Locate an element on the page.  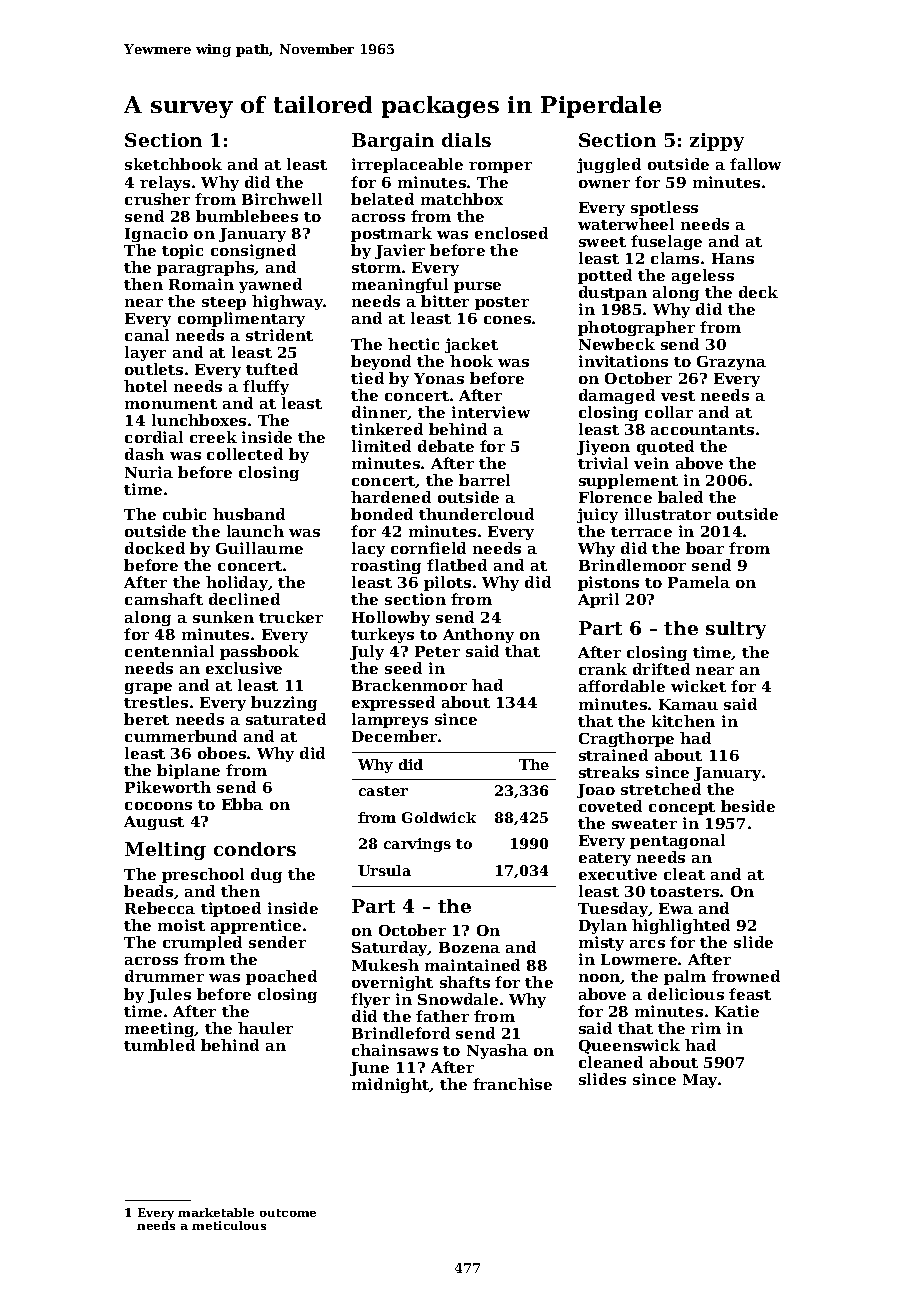
sketchbook is located at coordinates (173, 164).
